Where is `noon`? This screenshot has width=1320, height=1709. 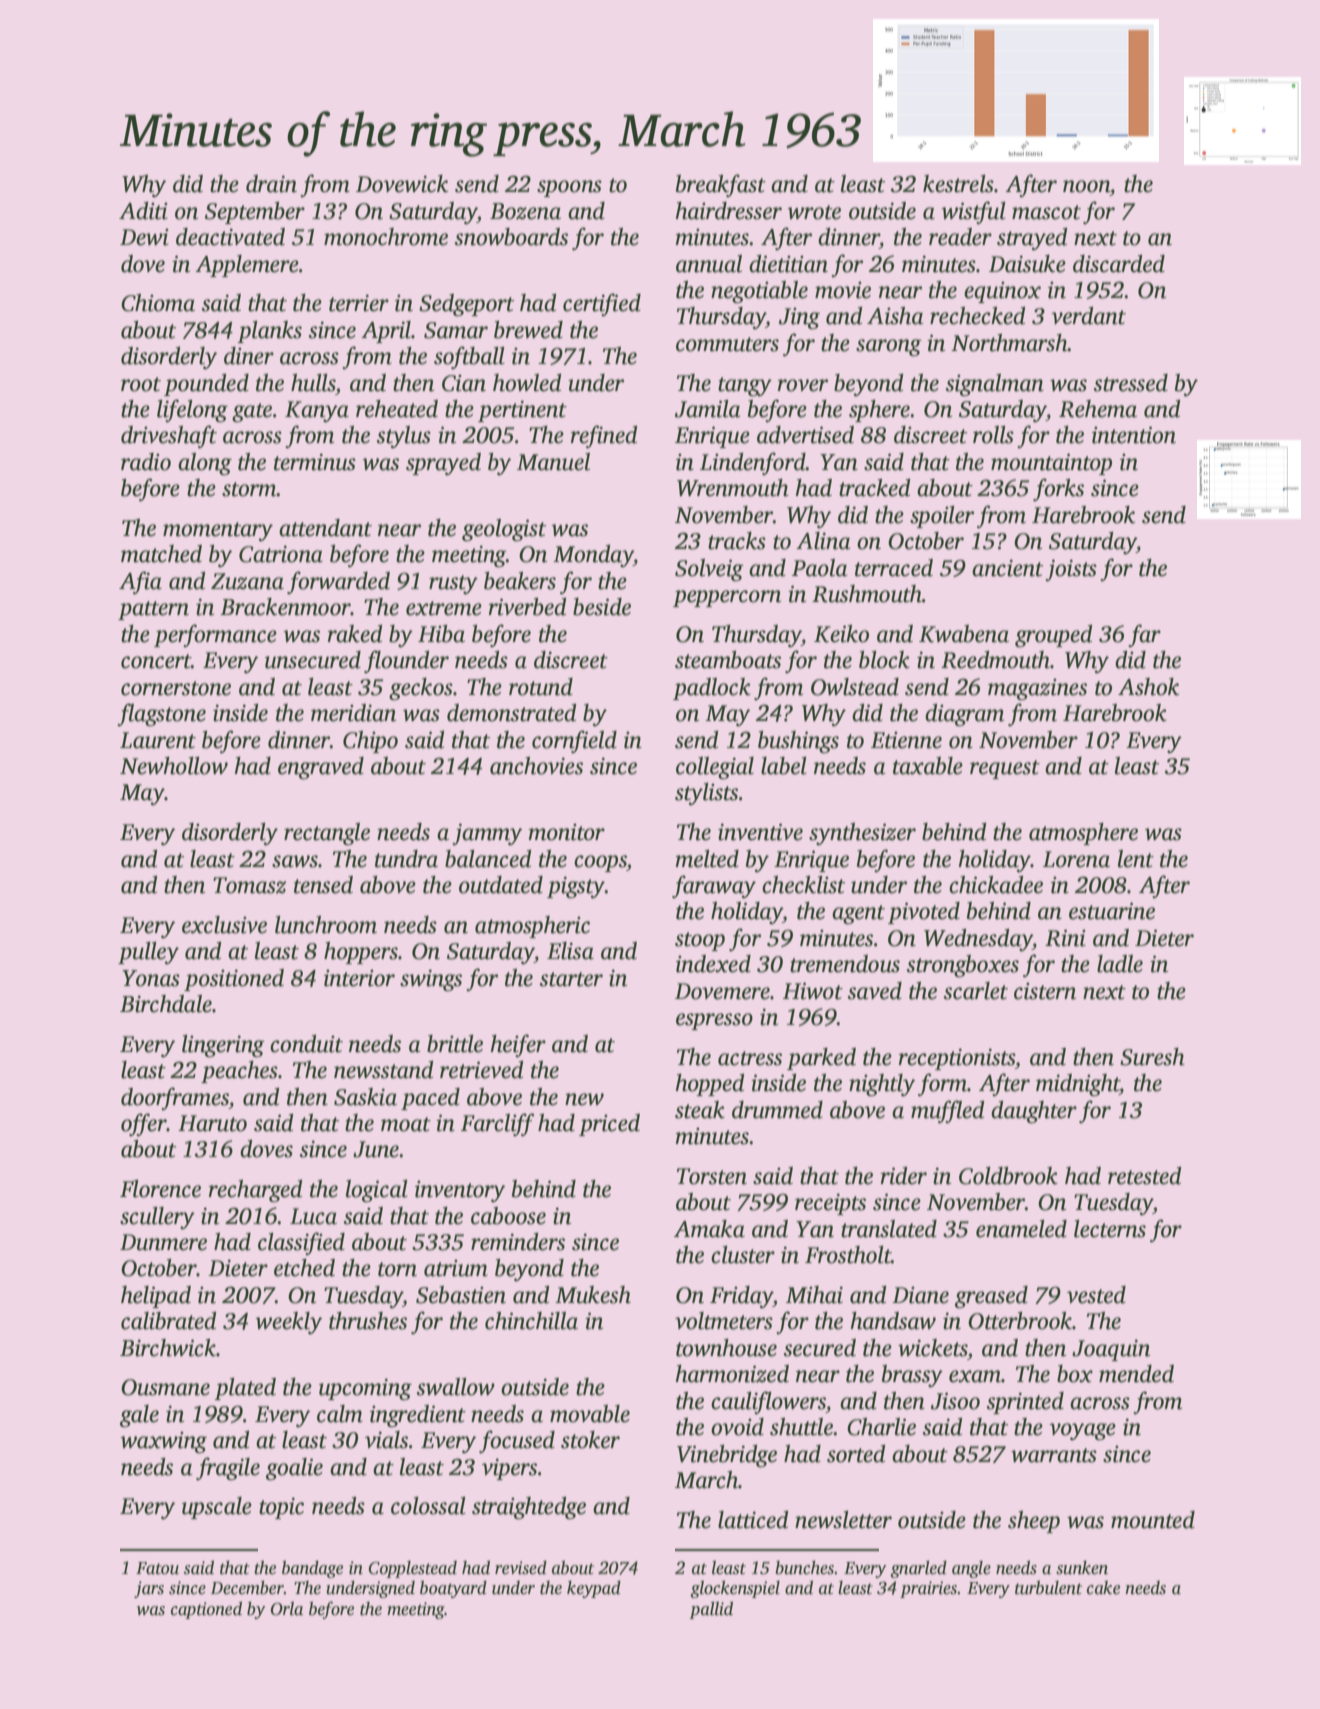
noon is located at coordinates (1086, 186).
